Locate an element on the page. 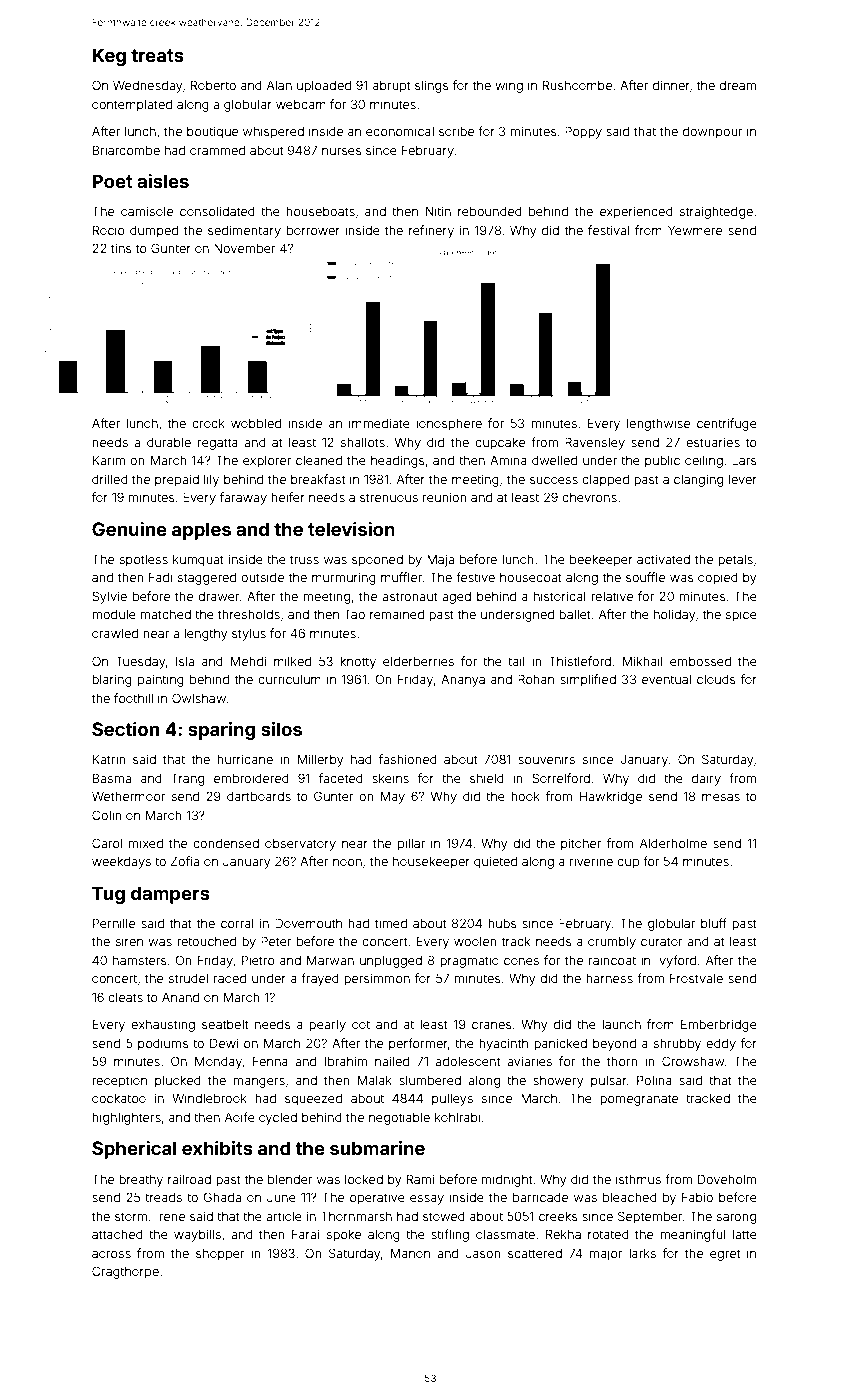  cot is located at coordinates (361, 1024).
